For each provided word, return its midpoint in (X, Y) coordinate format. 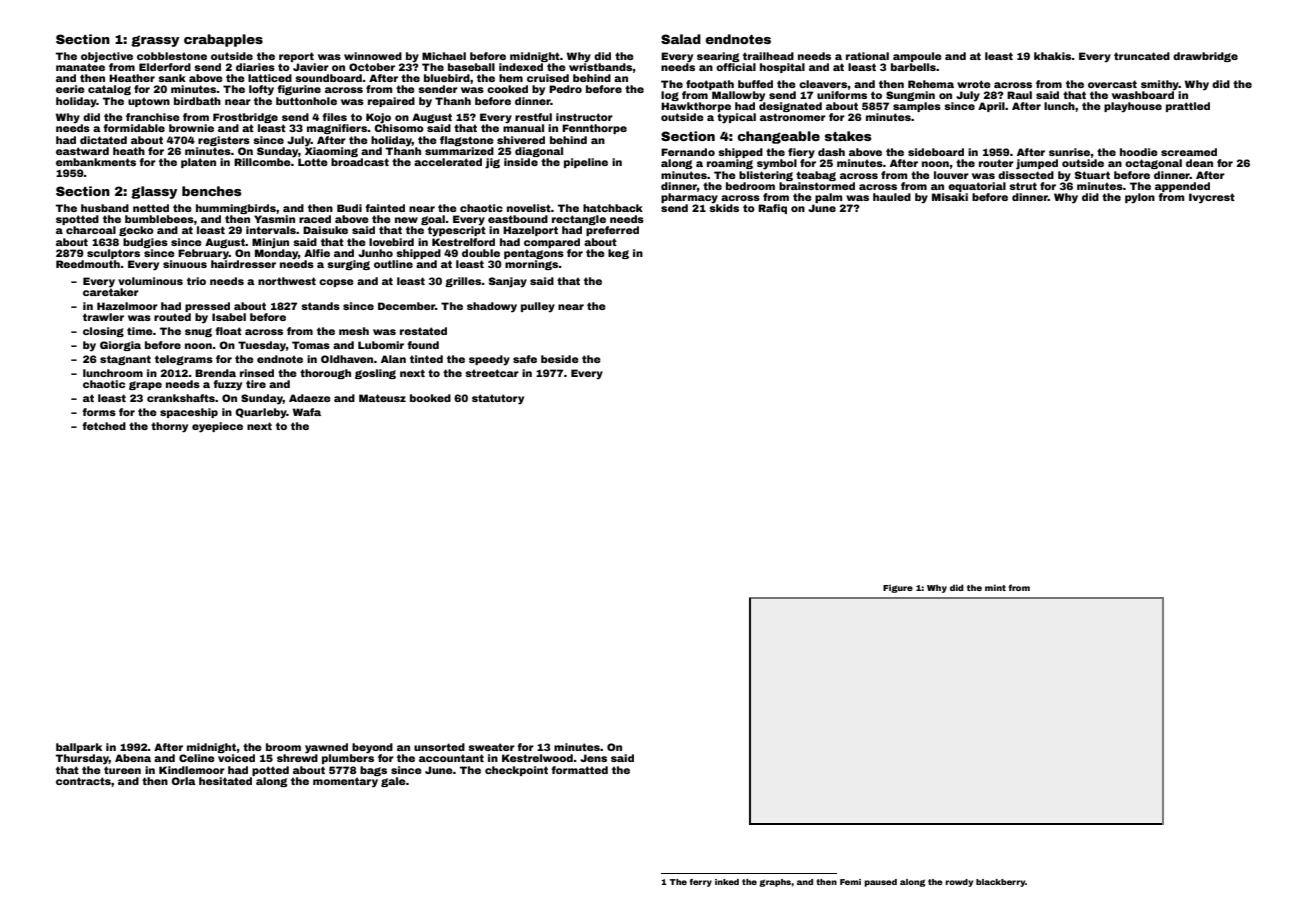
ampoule (917, 57)
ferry (701, 883)
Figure (898, 588)
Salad (681, 39)
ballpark (79, 748)
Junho (375, 253)
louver (951, 175)
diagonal (539, 152)
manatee (80, 67)
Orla (183, 781)
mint (995, 587)
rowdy (959, 883)
